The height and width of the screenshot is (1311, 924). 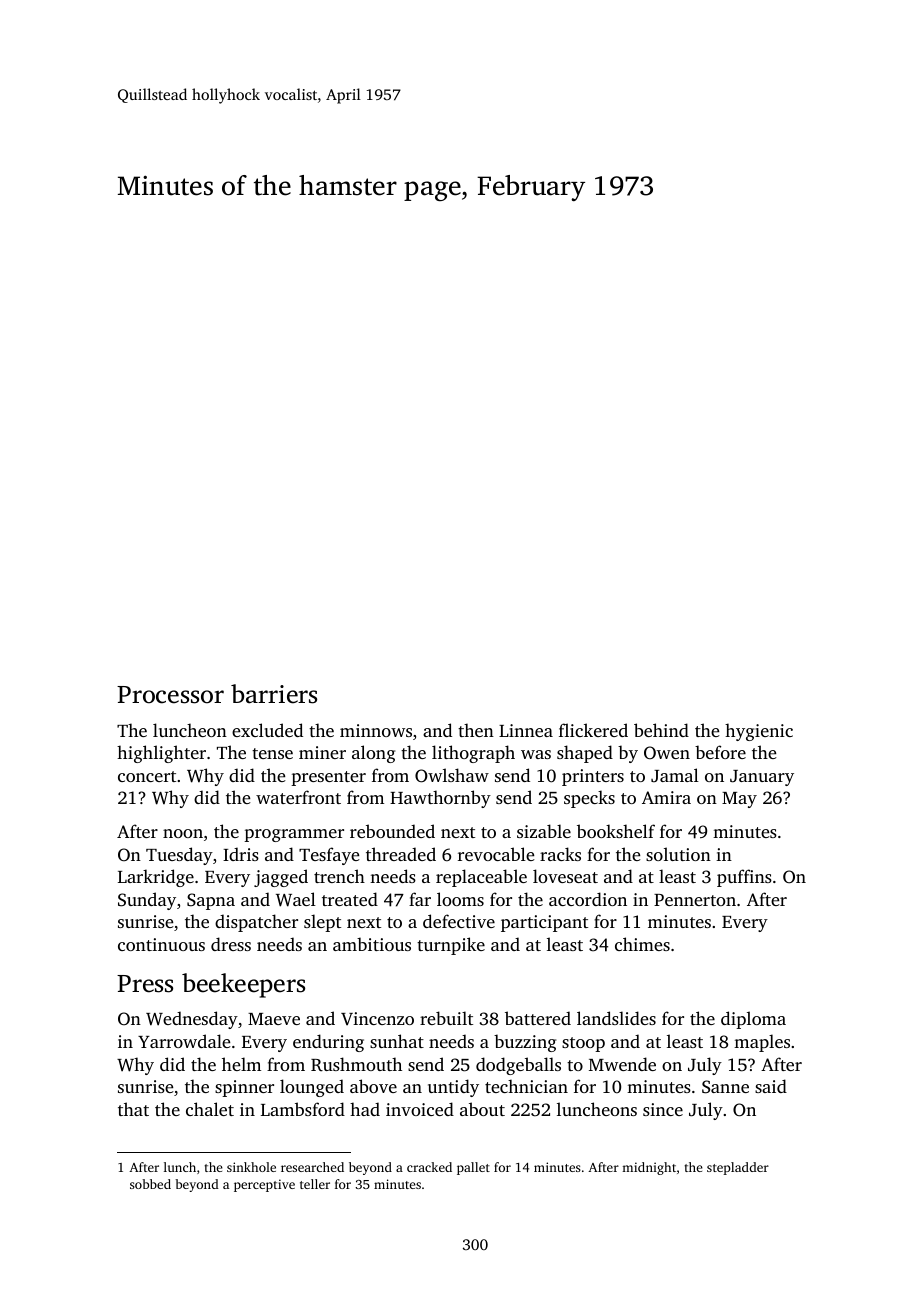 What do you see at coordinates (147, 776) in the screenshot?
I see `concert` at bounding box center [147, 776].
